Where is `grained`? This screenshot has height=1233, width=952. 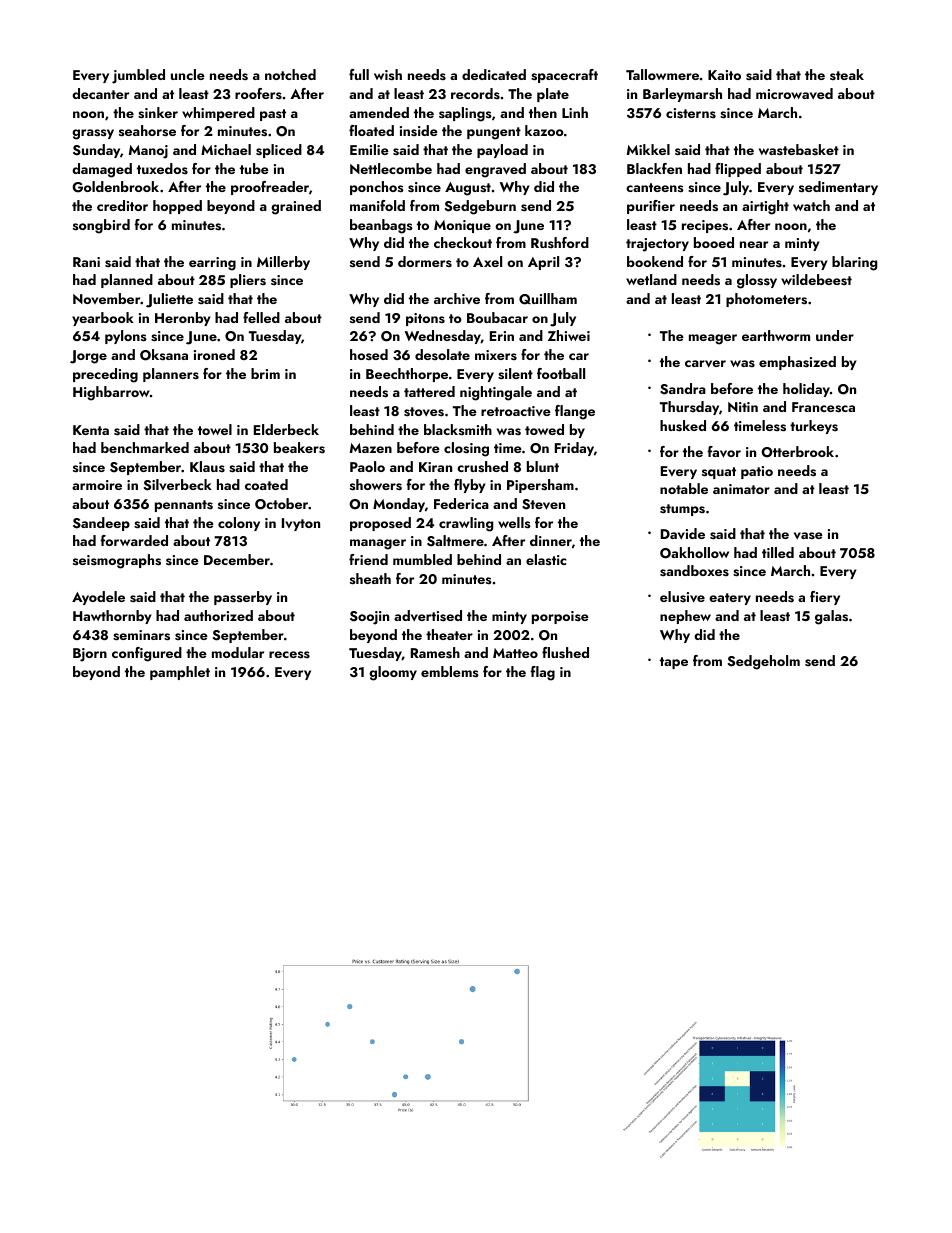 grained is located at coordinates (296, 207).
